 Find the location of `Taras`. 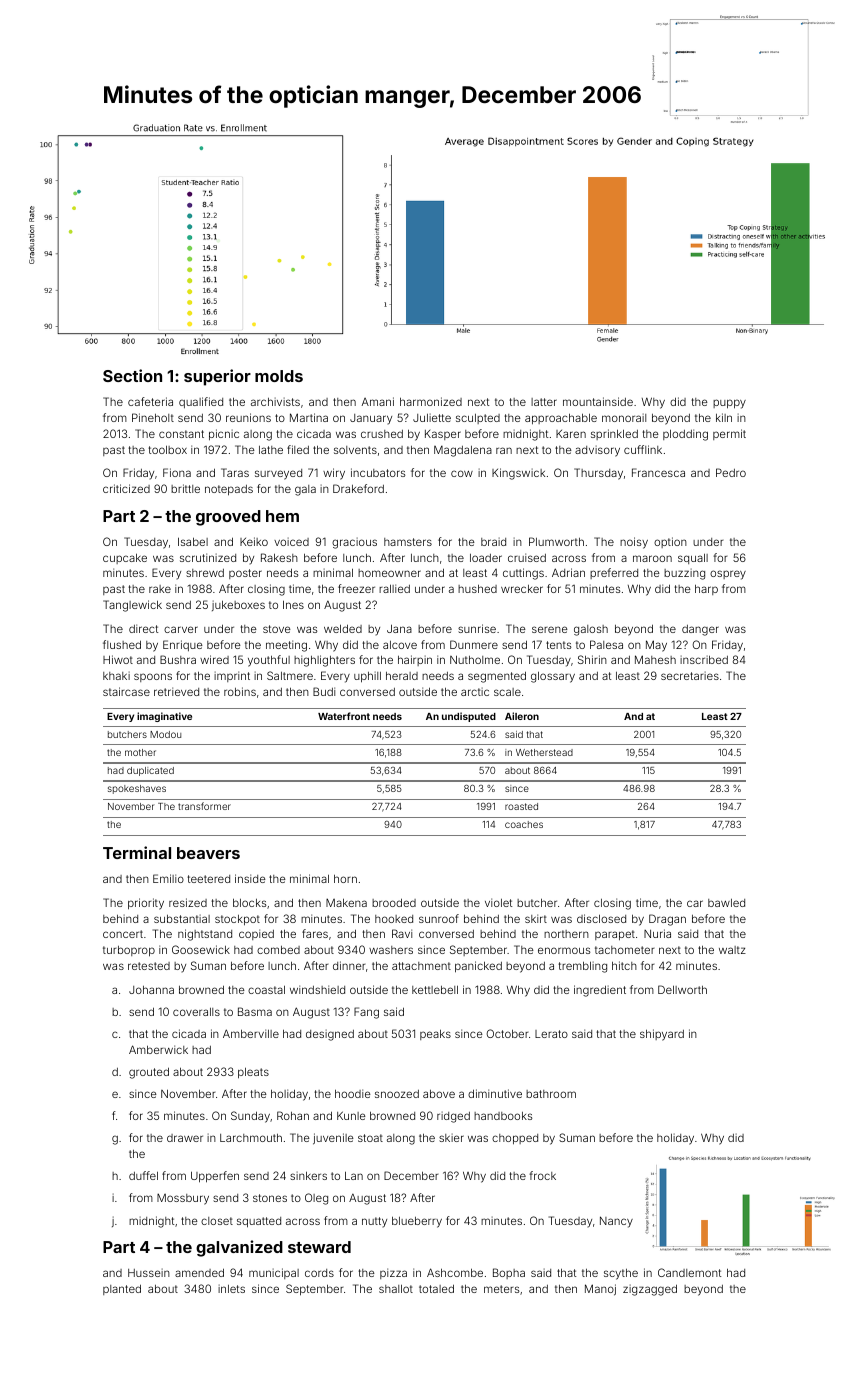

Taras is located at coordinates (235, 472).
